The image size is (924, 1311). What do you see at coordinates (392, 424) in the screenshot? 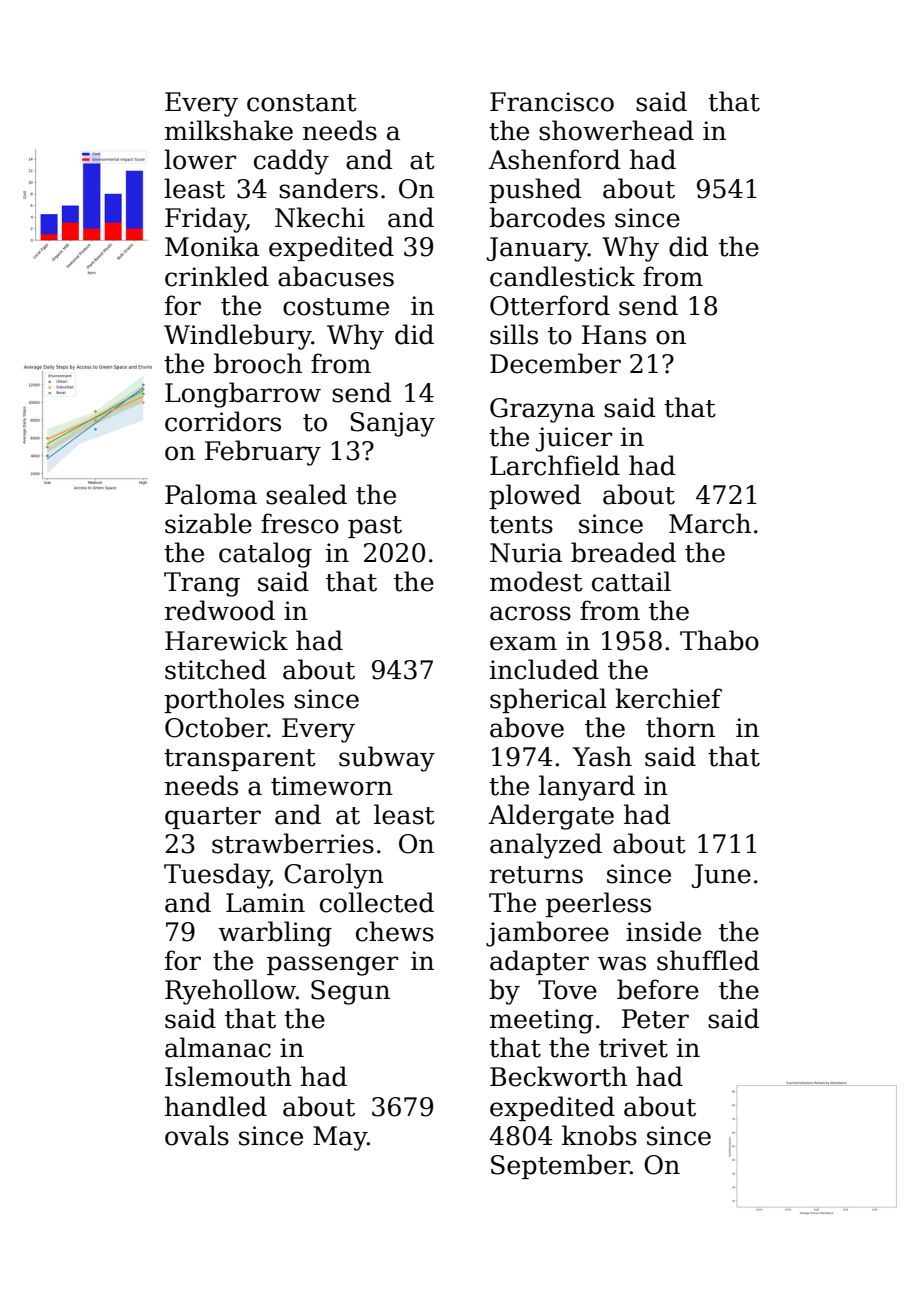
I see `Sanjay` at bounding box center [392, 424].
